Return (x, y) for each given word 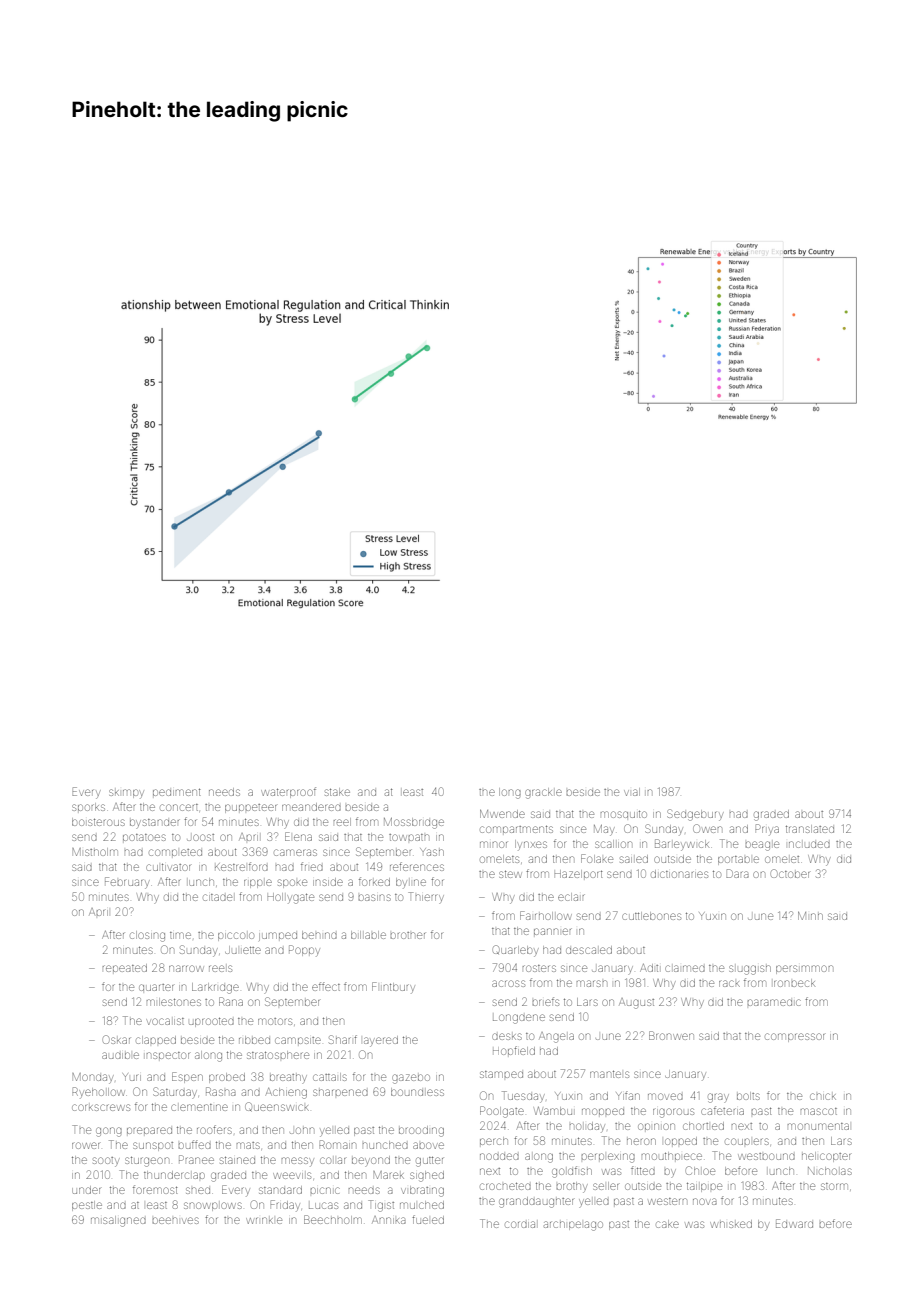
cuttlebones (651, 916)
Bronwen (671, 1035)
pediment (177, 792)
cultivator (168, 867)
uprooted (211, 1022)
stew (510, 874)
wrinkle (264, 1220)
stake (337, 792)
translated (810, 829)
